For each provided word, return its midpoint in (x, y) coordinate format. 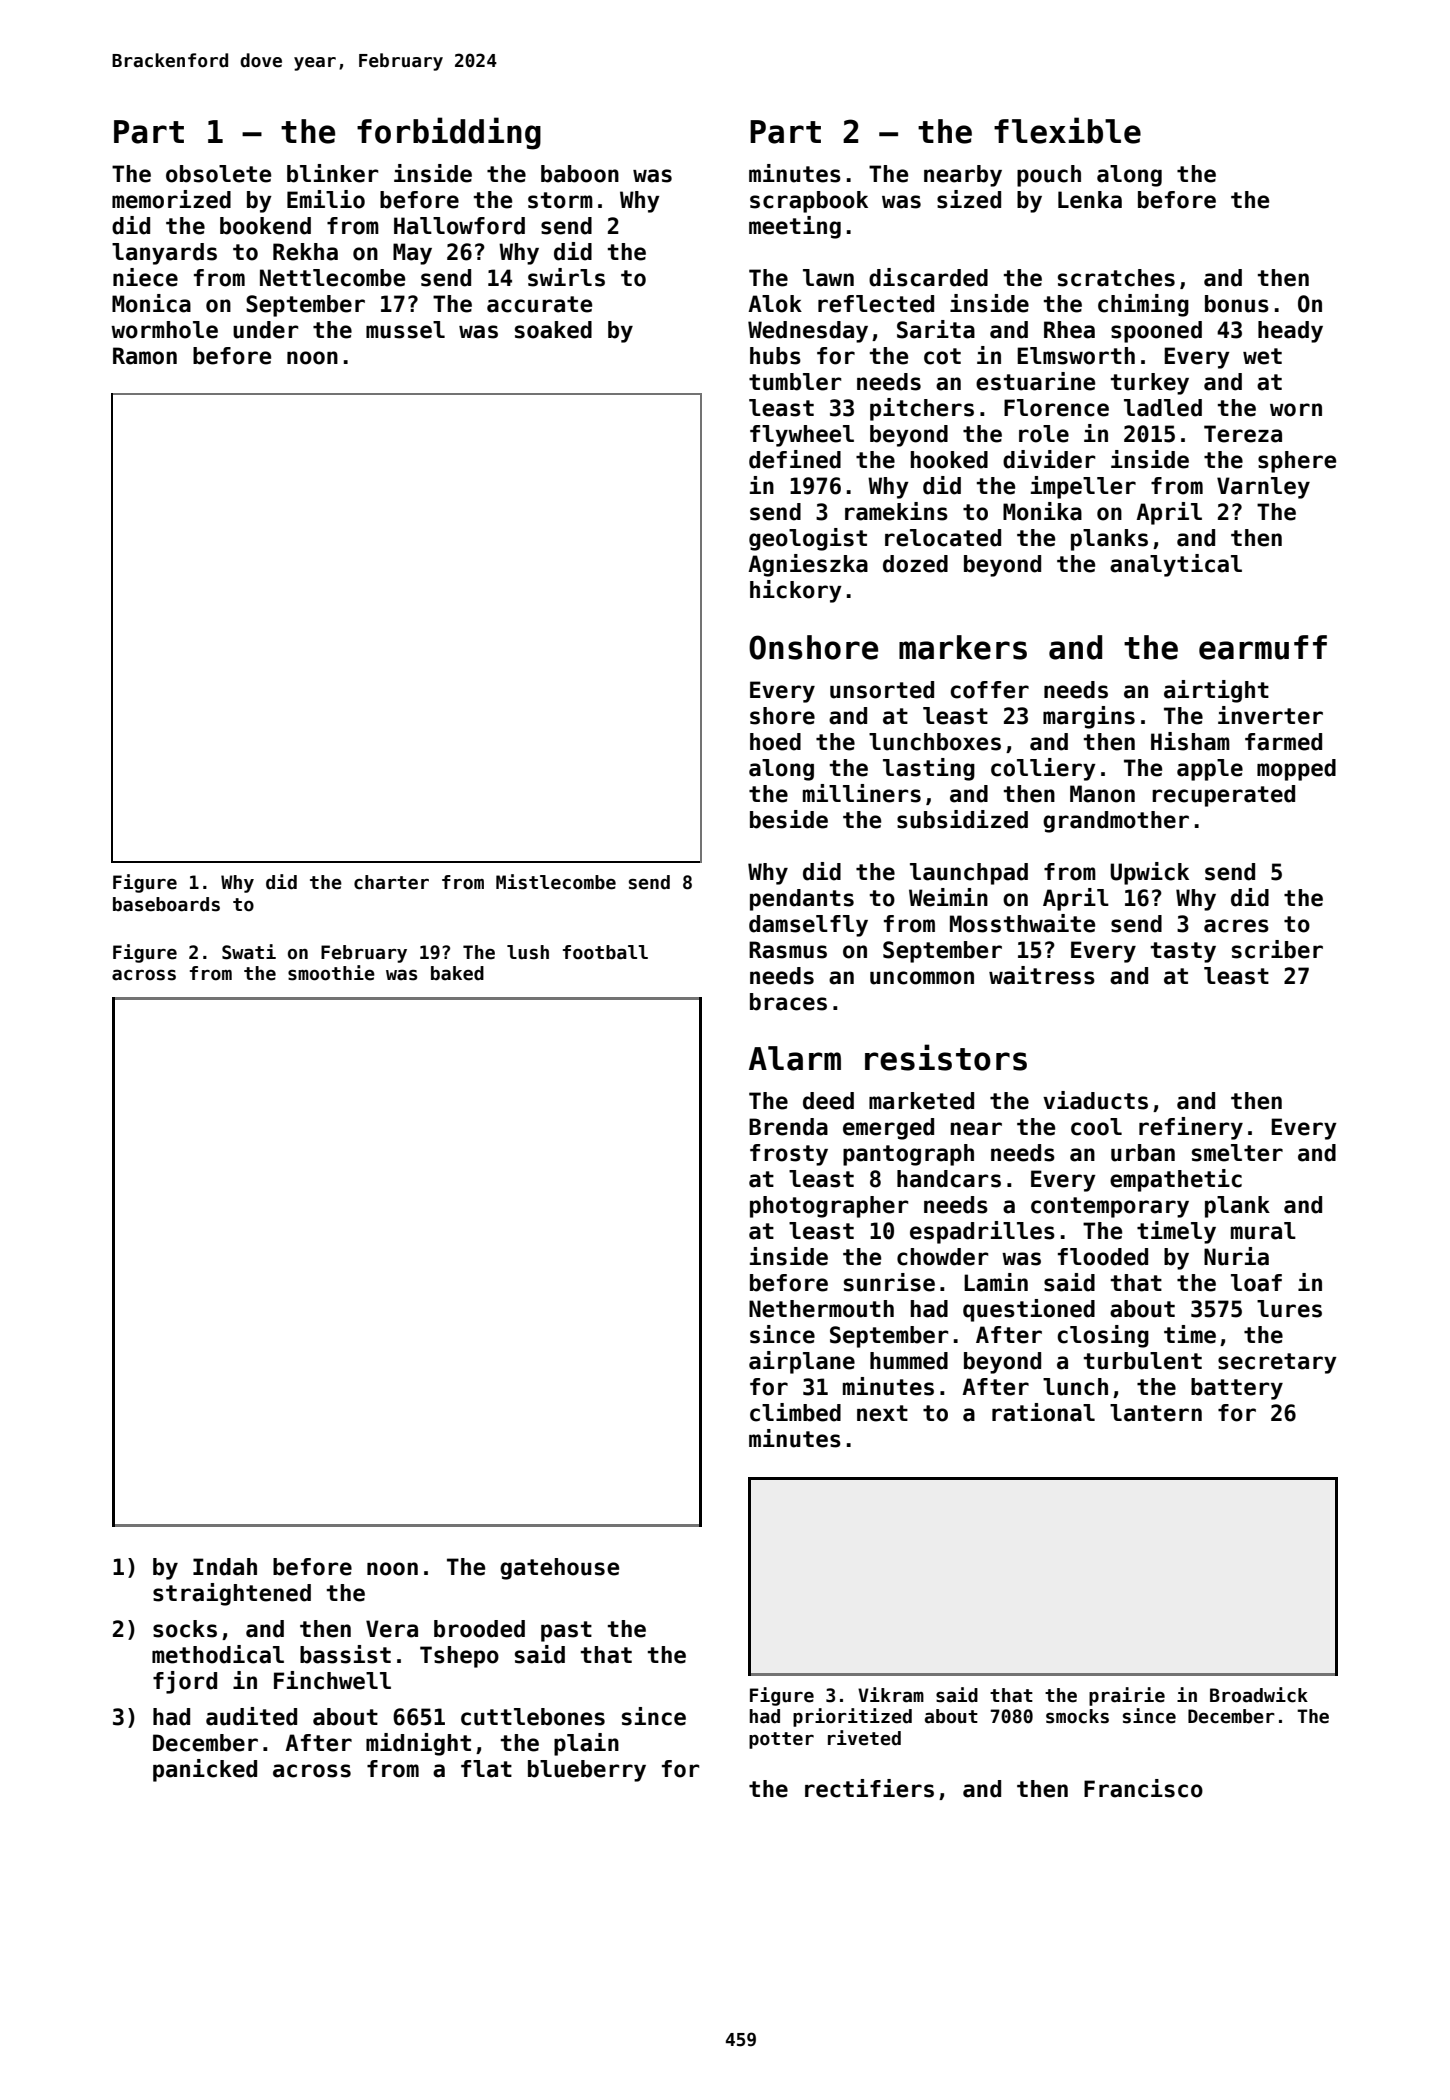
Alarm (795, 1058)
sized (969, 199)
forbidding (449, 133)
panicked (205, 1770)
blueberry (587, 1771)
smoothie (331, 973)
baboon (580, 174)
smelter (1237, 1153)
